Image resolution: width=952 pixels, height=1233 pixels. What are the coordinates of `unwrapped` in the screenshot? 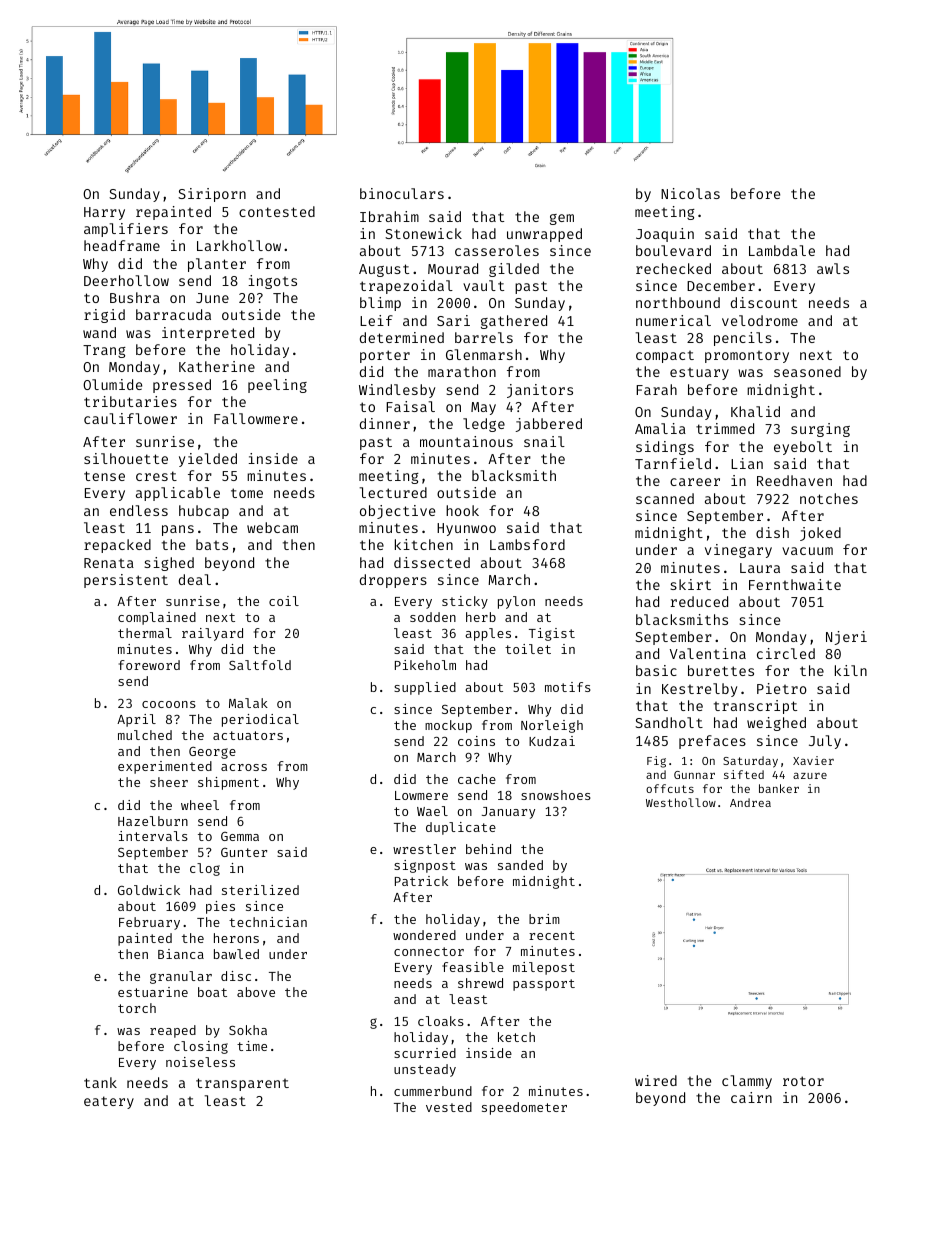 It's located at (544, 235).
